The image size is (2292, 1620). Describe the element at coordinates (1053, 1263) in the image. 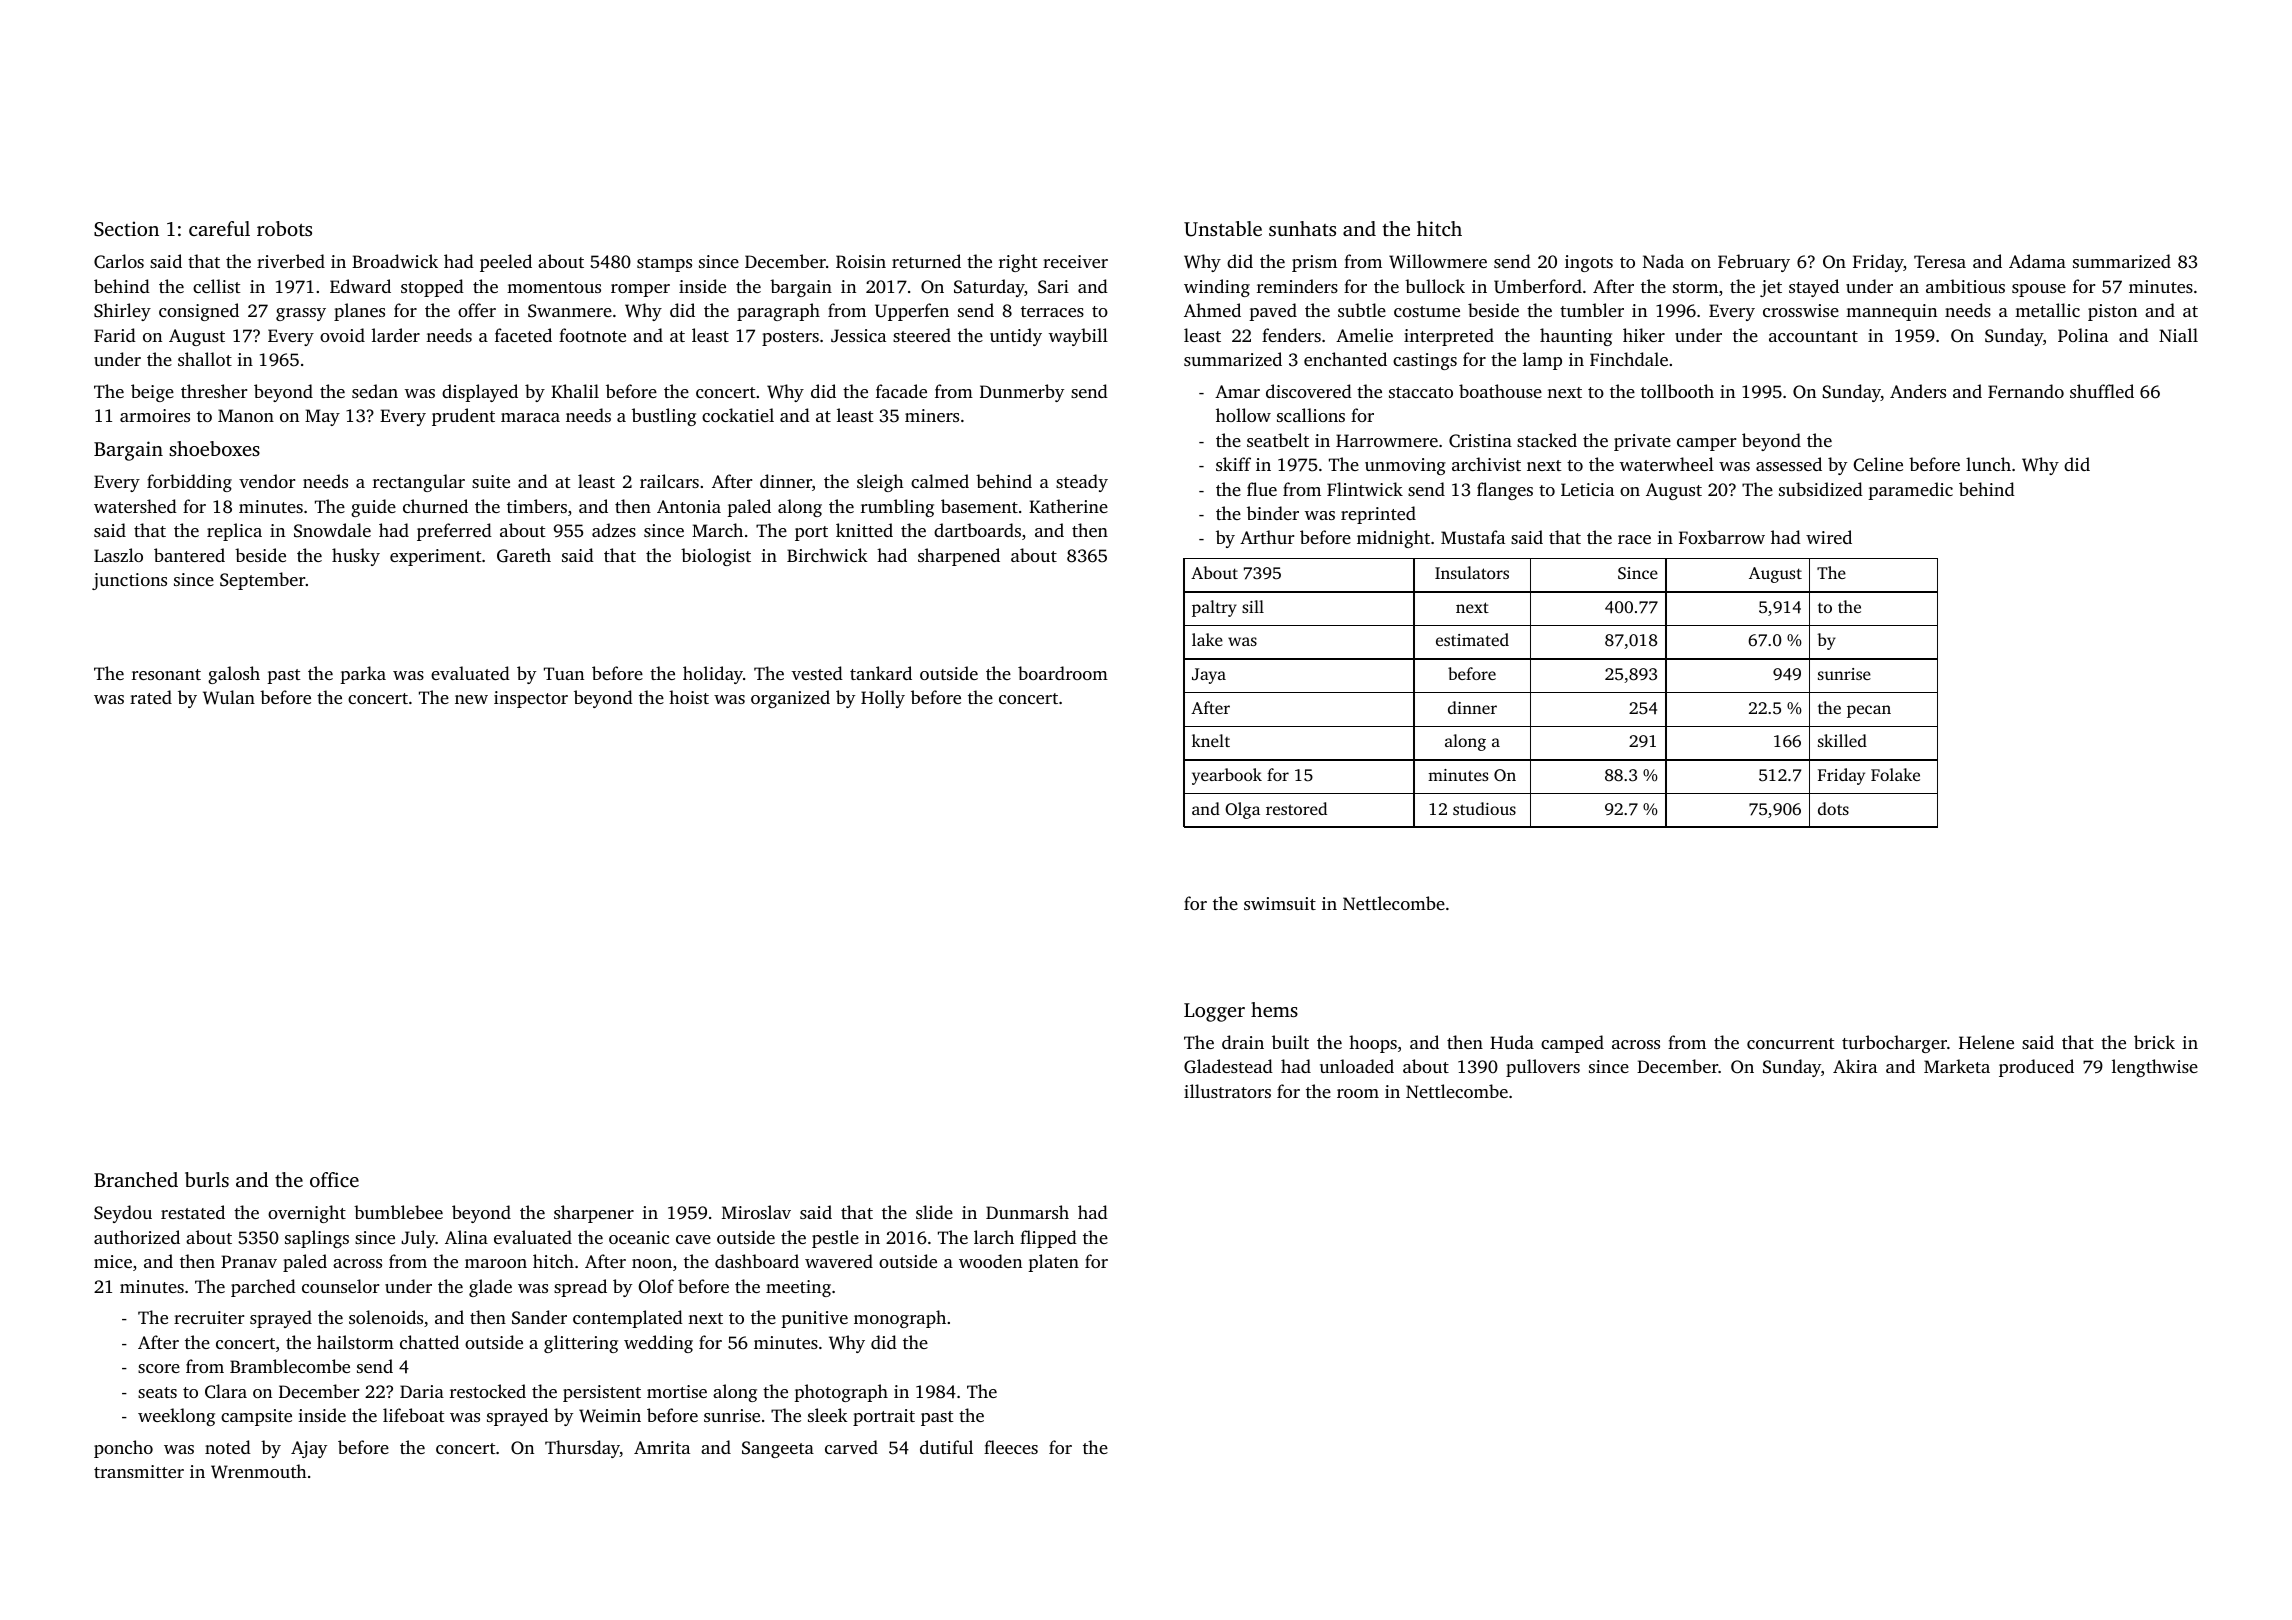

I see `platen` at that location.
